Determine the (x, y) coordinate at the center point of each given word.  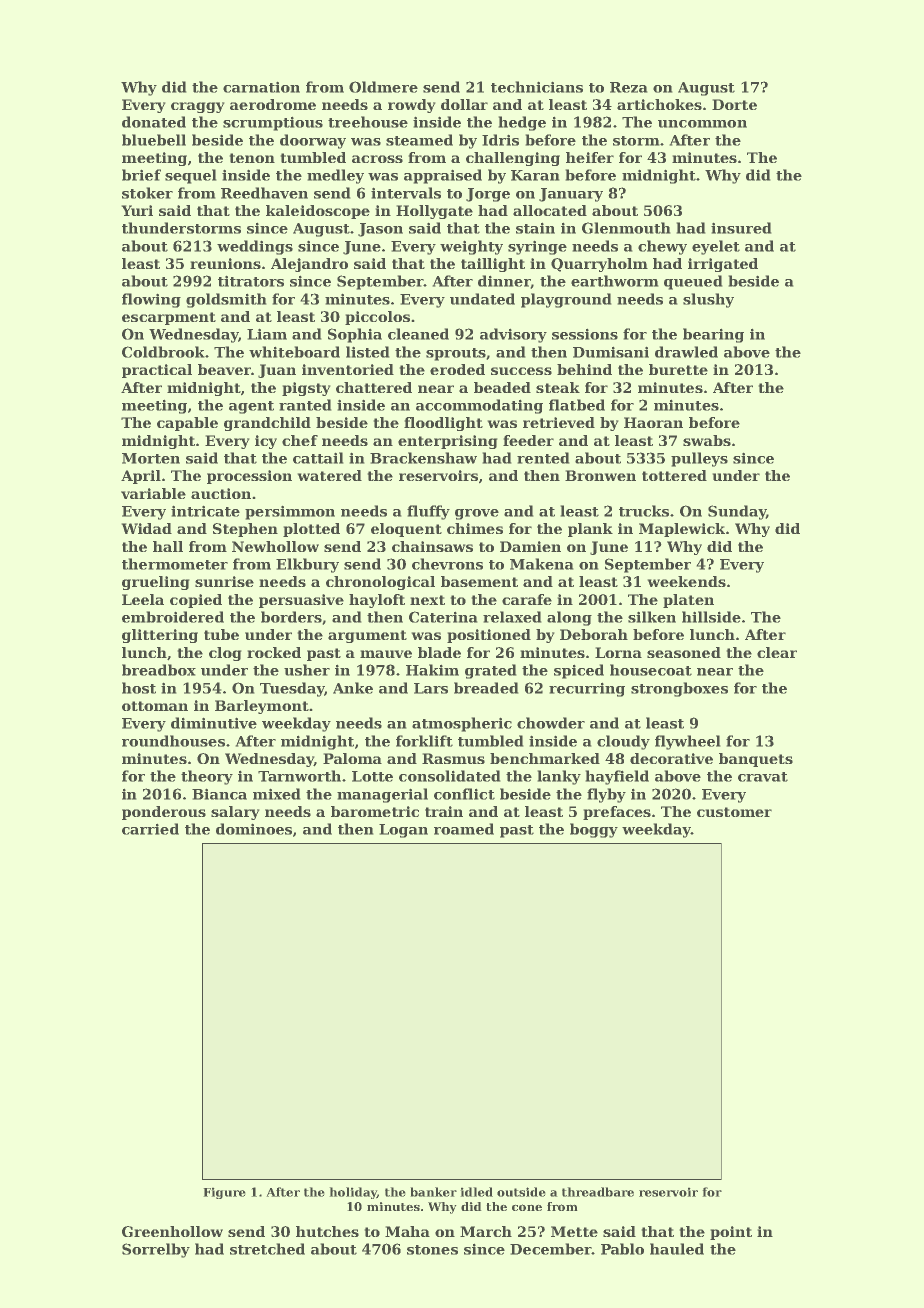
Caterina (443, 617)
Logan (403, 831)
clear (777, 652)
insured (741, 228)
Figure (224, 1193)
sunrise (224, 581)
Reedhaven (264, 193)
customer (734, 812)
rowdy (412, 106)
